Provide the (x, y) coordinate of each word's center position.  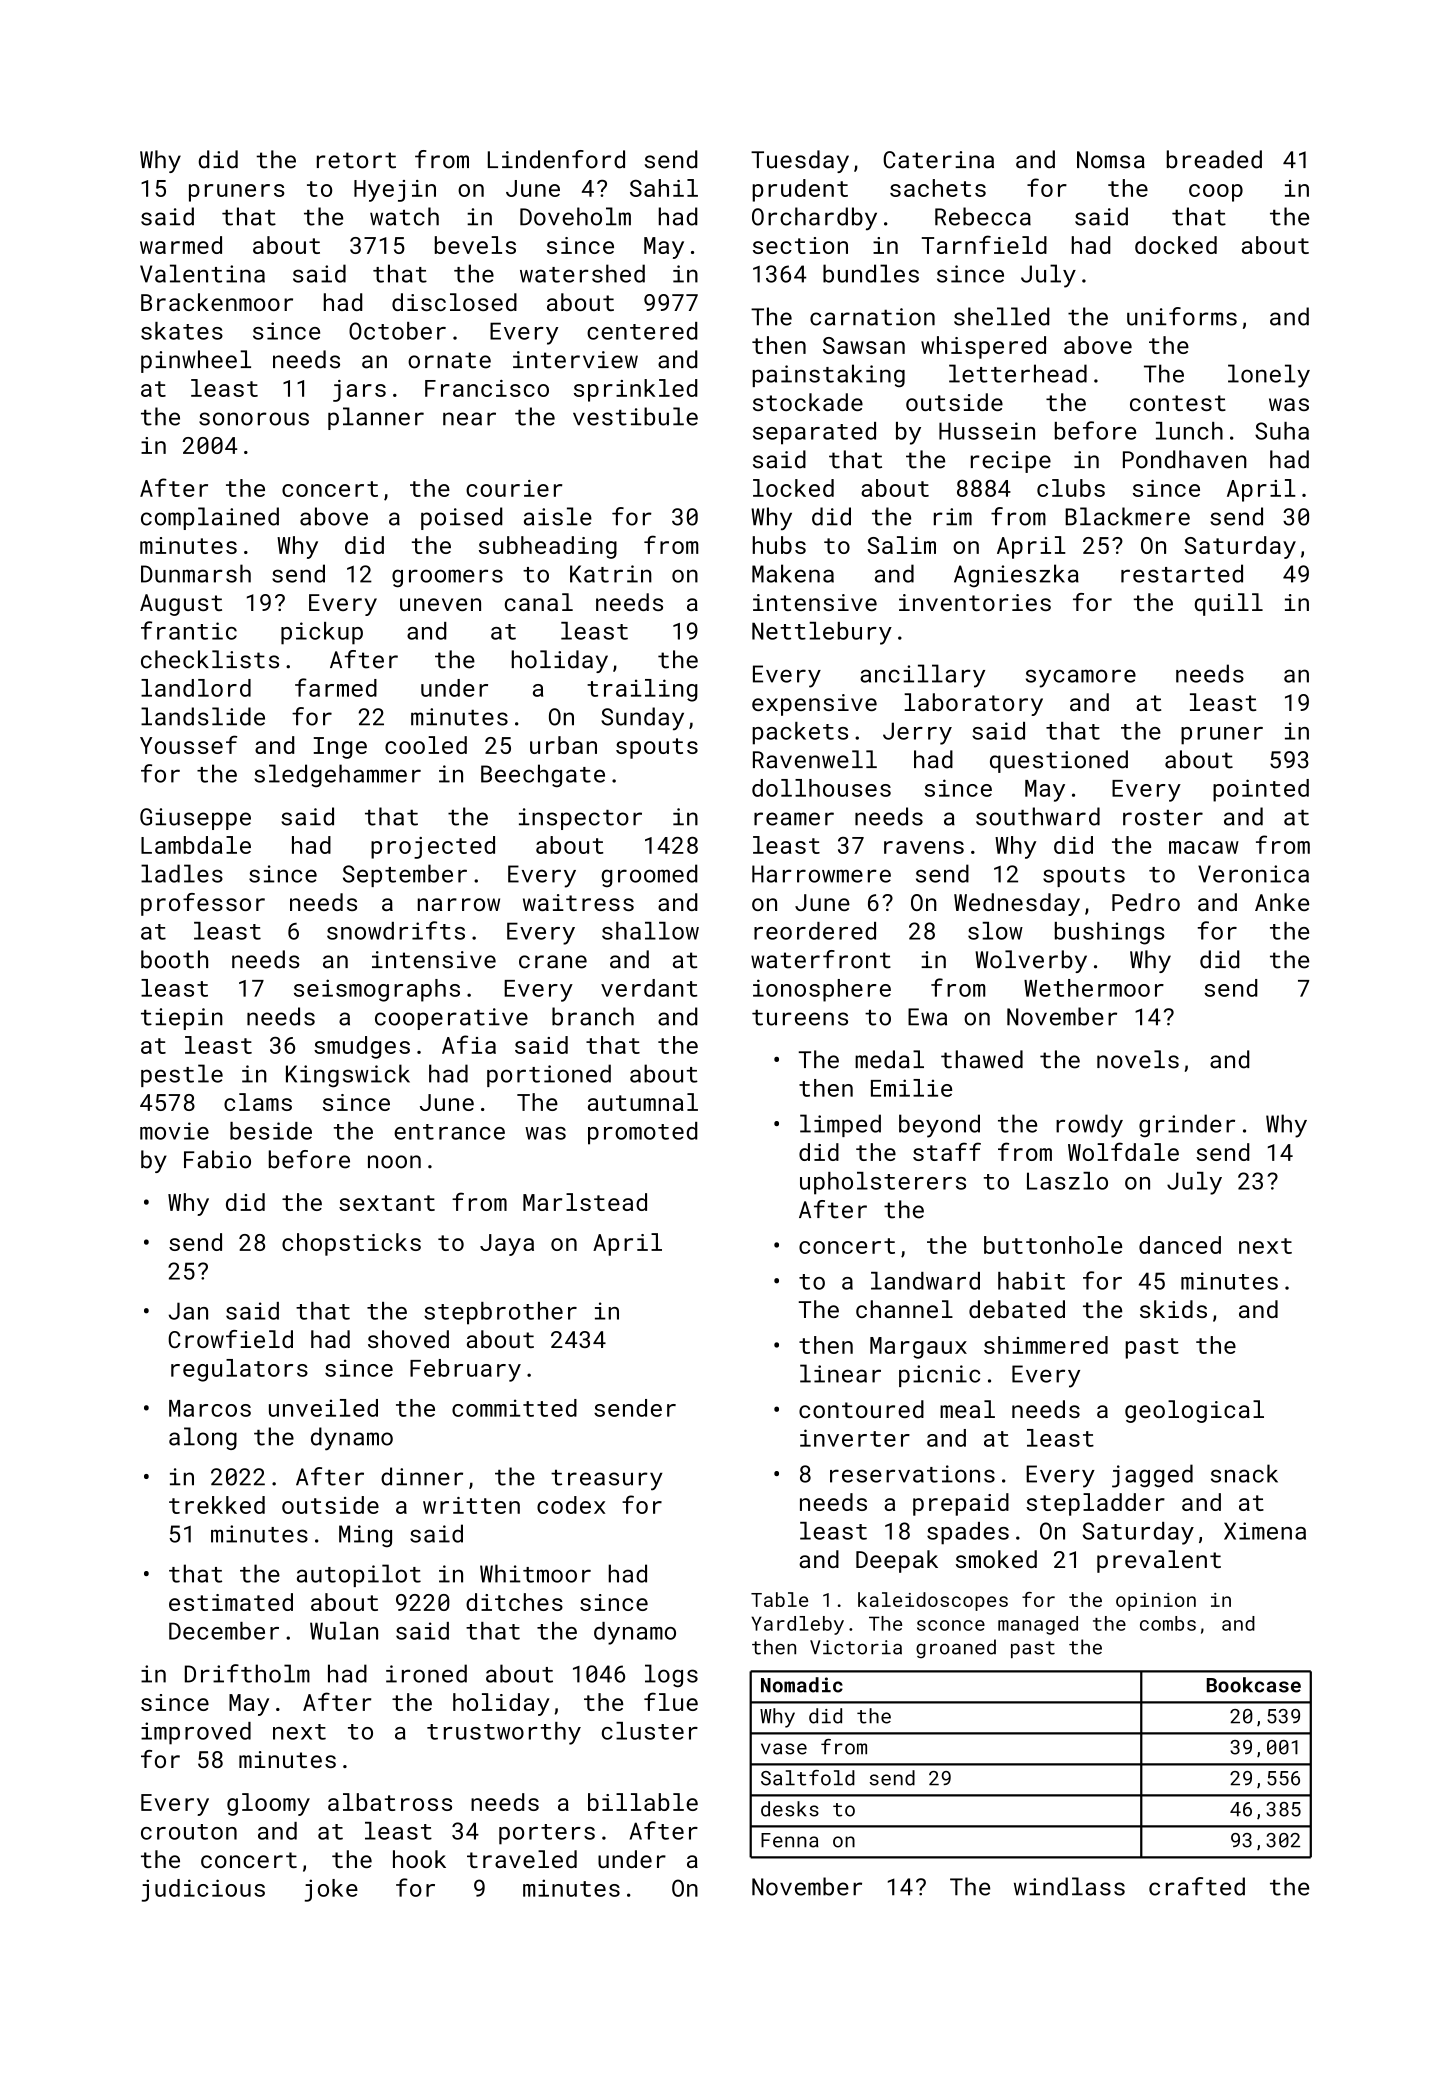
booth (174, 959)
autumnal (643, 1102)
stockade (808, 402)
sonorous (254, 419)
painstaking (828, 376)
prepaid (961, 1504)
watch (404, 216)
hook (419, 1859)
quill (1229, 604)
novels (1138, 1059)
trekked (217, 1505)
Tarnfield (984, 244)
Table (779, 1599)
